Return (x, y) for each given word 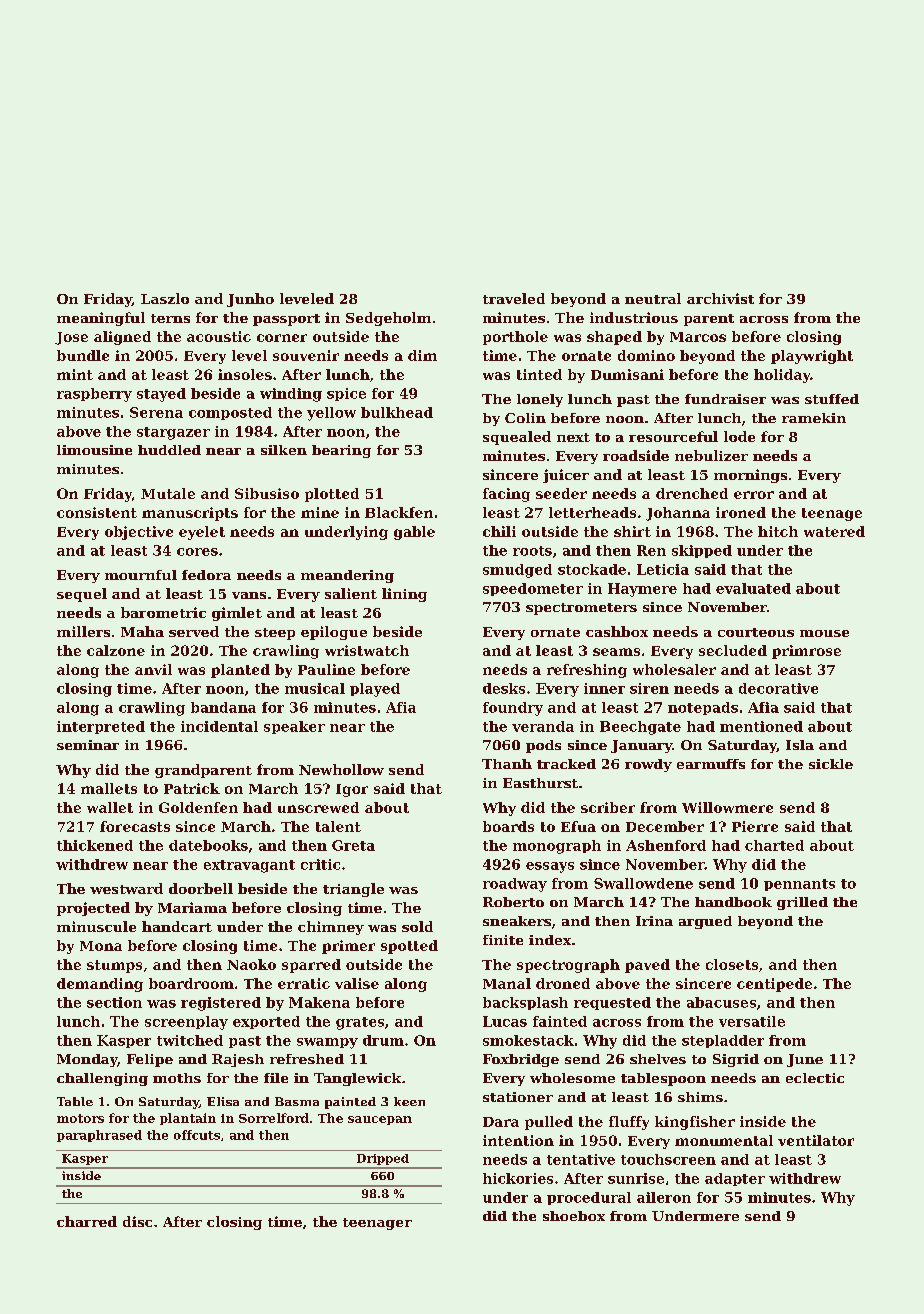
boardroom (191, 983)
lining (404, 595)
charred (87, 1221)
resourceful (673, 436)
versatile (752, 1021)
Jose (71, 338)
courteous (756, 632)
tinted (539, 374)
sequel (82, 595)
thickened (95, 845)
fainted (560, 1021)
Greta (353, 845)
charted (774, 845)
